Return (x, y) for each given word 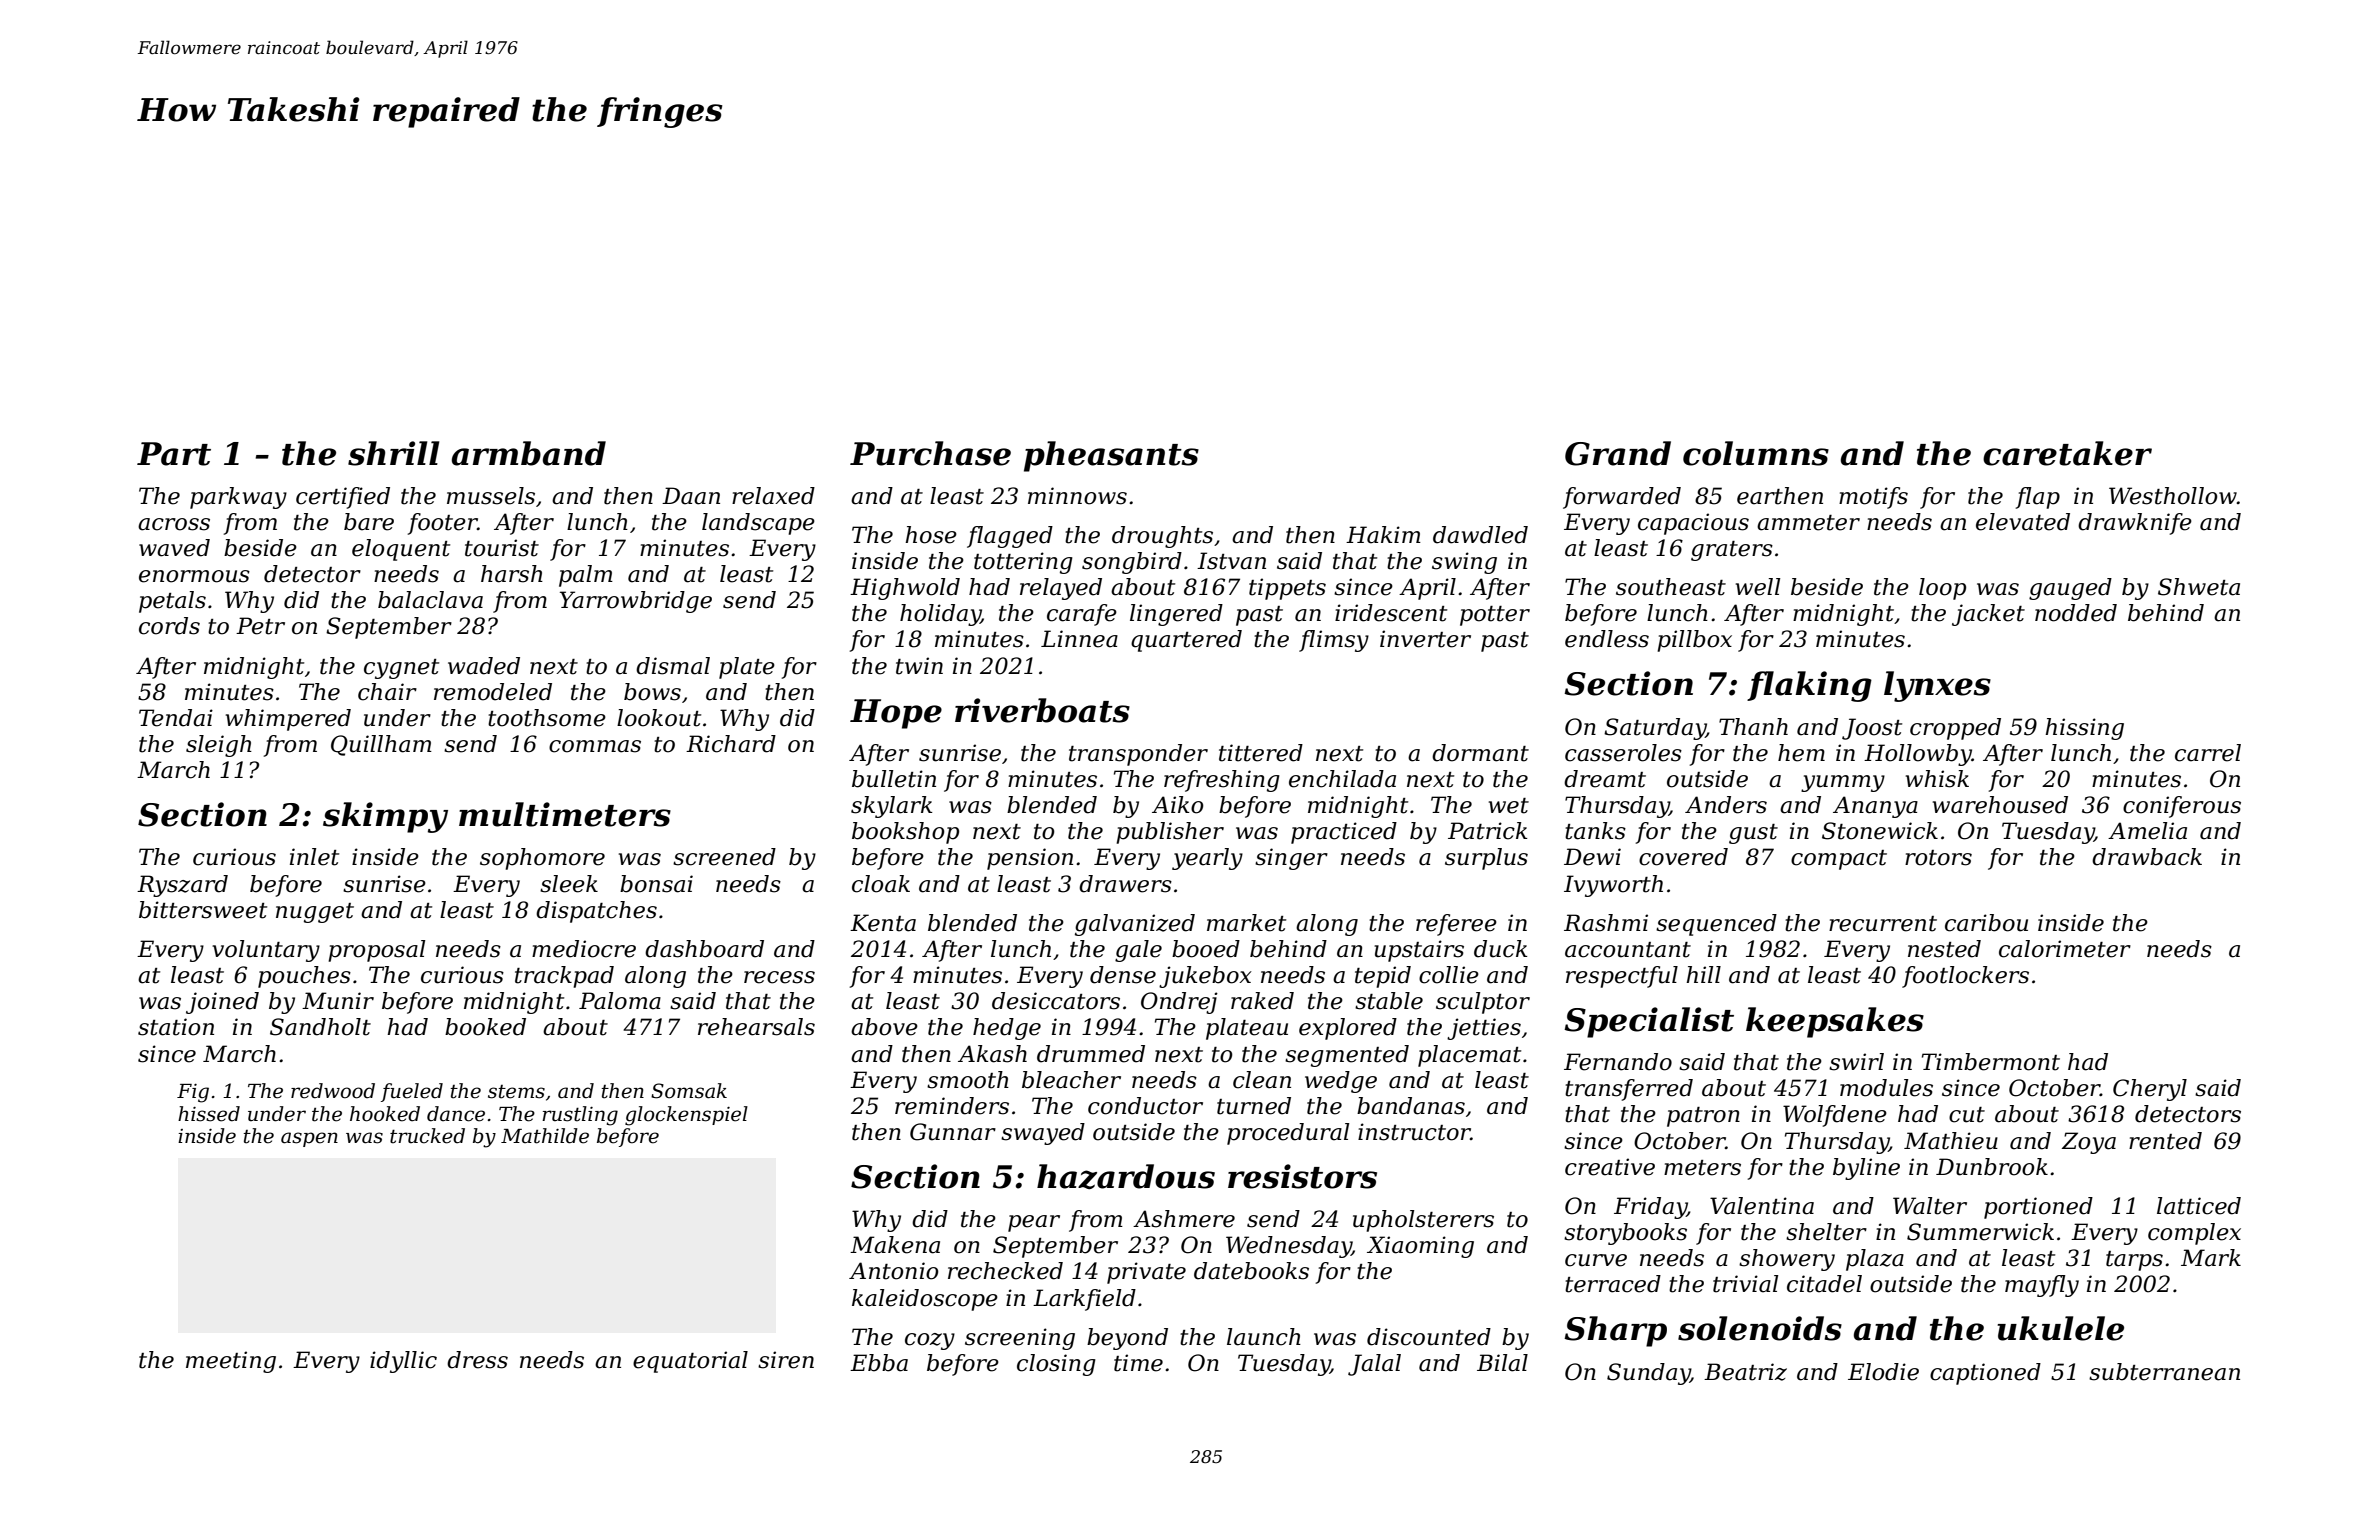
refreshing (1222, 781)
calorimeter (2065, 949)
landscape (758, 524)
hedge (1007, 1029)
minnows (1077, 496)
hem (1801, 753)
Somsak (689, 1091)
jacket (1988, 615)
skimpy (385, 817)
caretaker (2067, 453)
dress (477, 1360)
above (884, 1027)
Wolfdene (1835, 1116)
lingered (1176, 615)
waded (484, 666)
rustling (580, 1116)
